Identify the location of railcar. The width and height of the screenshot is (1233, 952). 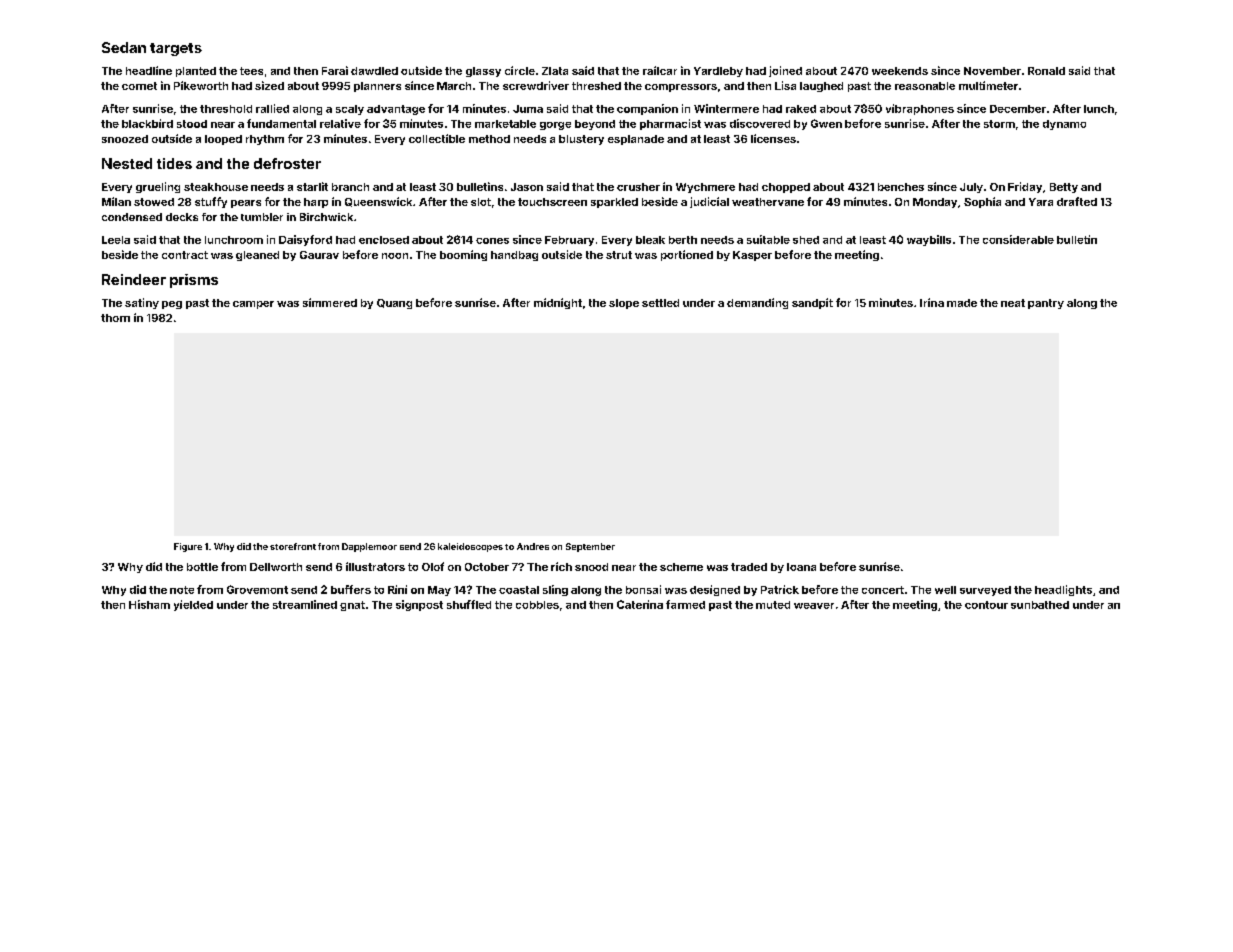
(660, 70).
